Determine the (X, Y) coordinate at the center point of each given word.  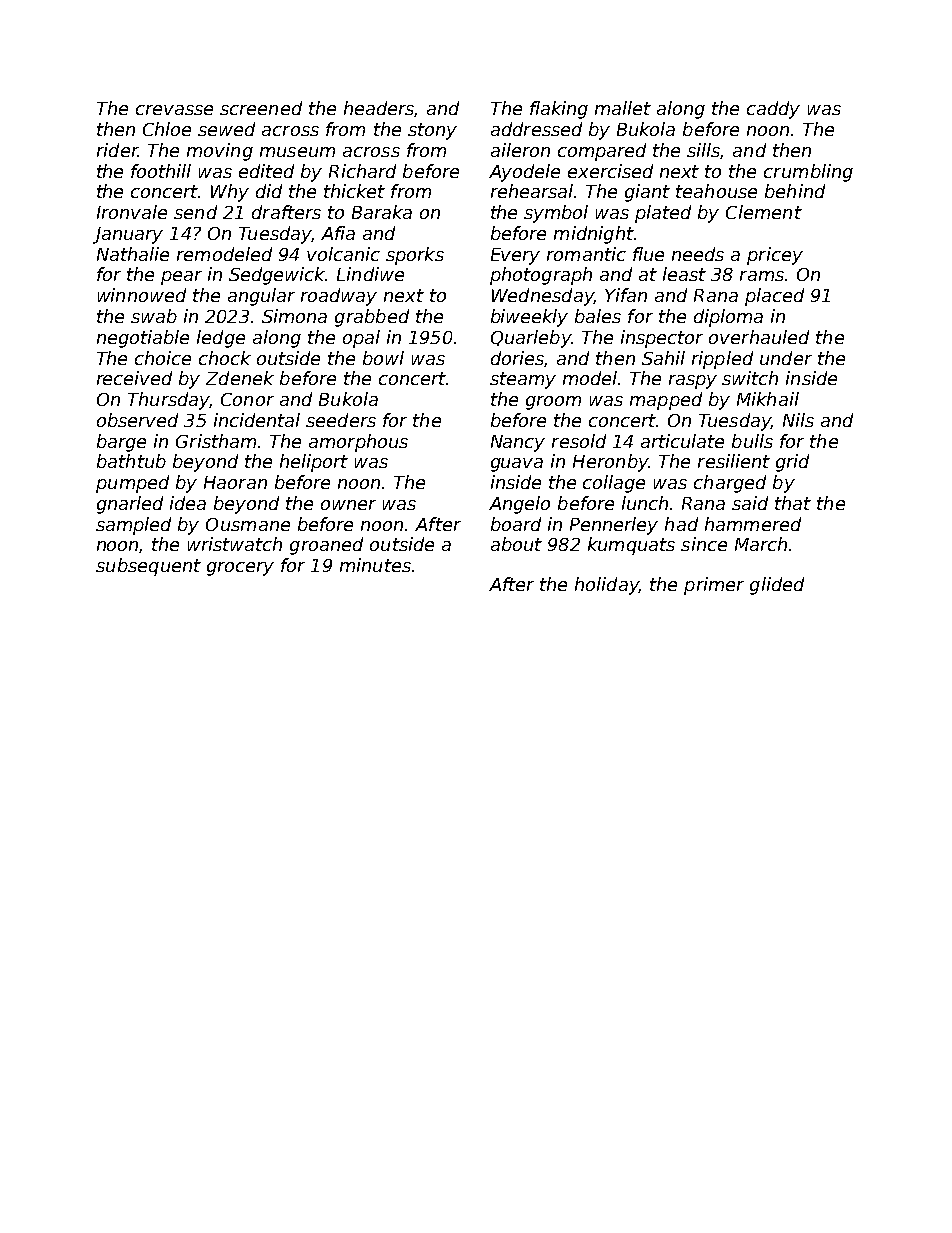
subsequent (148, 567)
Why (230, 193)
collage (614, 484)
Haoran (235, 482)
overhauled (759, 337)
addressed (536, 129)
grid (792, 463)
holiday (607, 586)
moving (220, 152)
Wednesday (543, 297)
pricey (775, 256)
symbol (556, 214)
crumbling (808, 173)
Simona (294, 316)
